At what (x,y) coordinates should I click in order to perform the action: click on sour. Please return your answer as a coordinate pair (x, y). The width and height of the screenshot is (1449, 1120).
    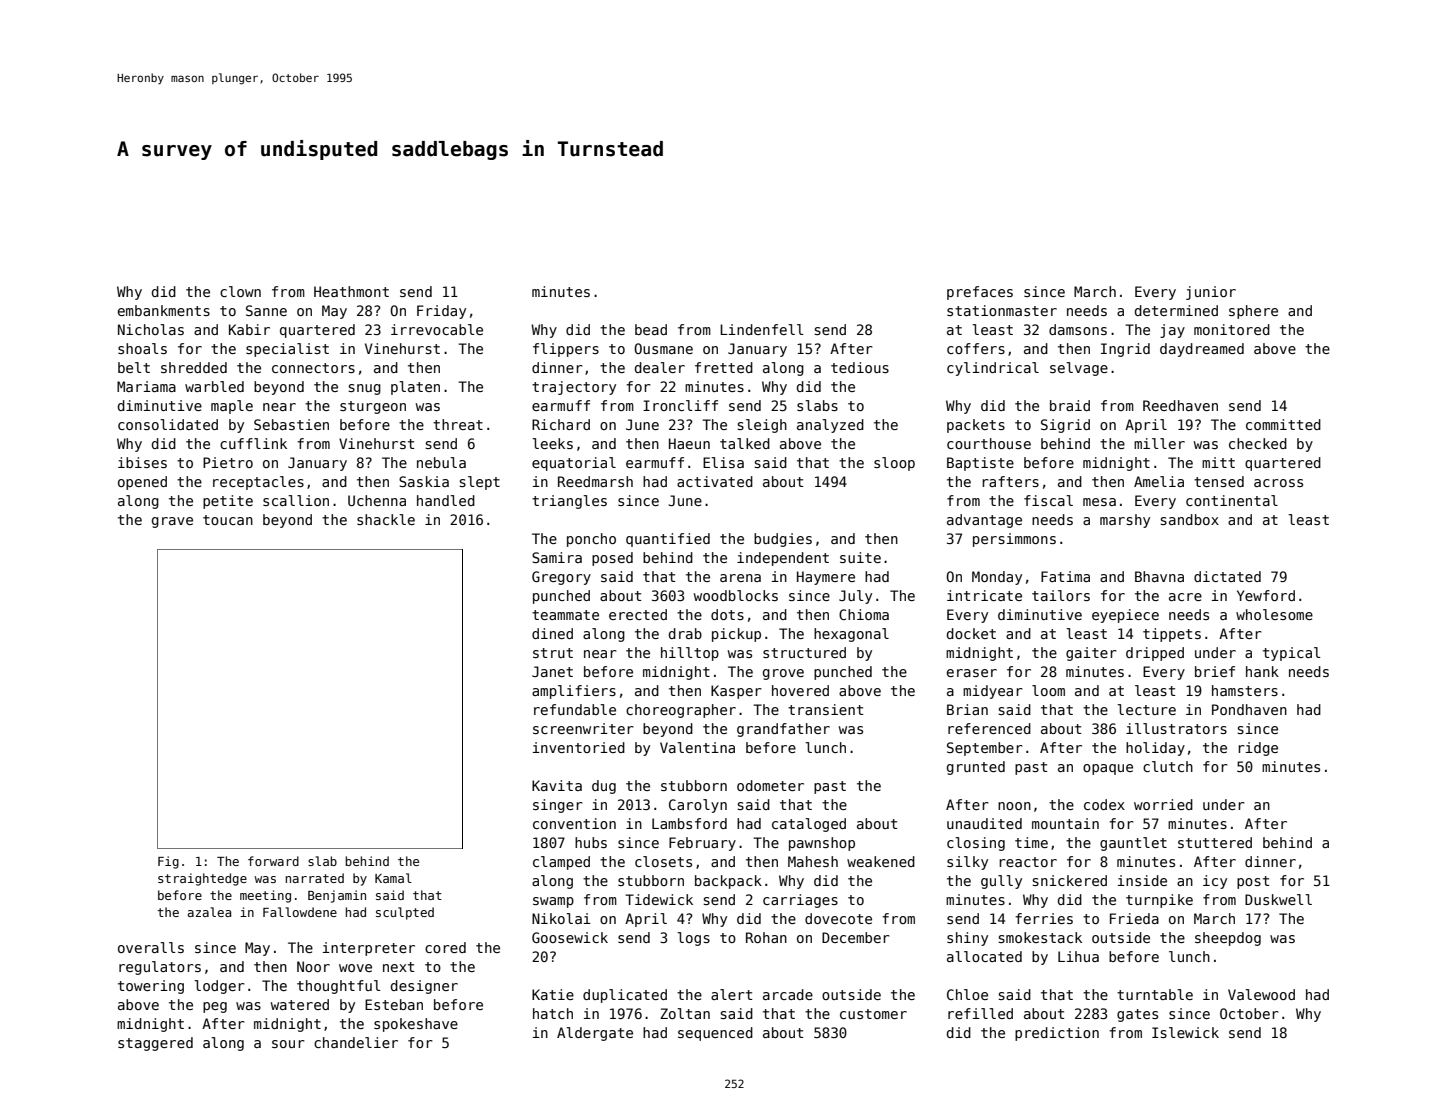
    Looking at the image, I should click on (288, 1044).
